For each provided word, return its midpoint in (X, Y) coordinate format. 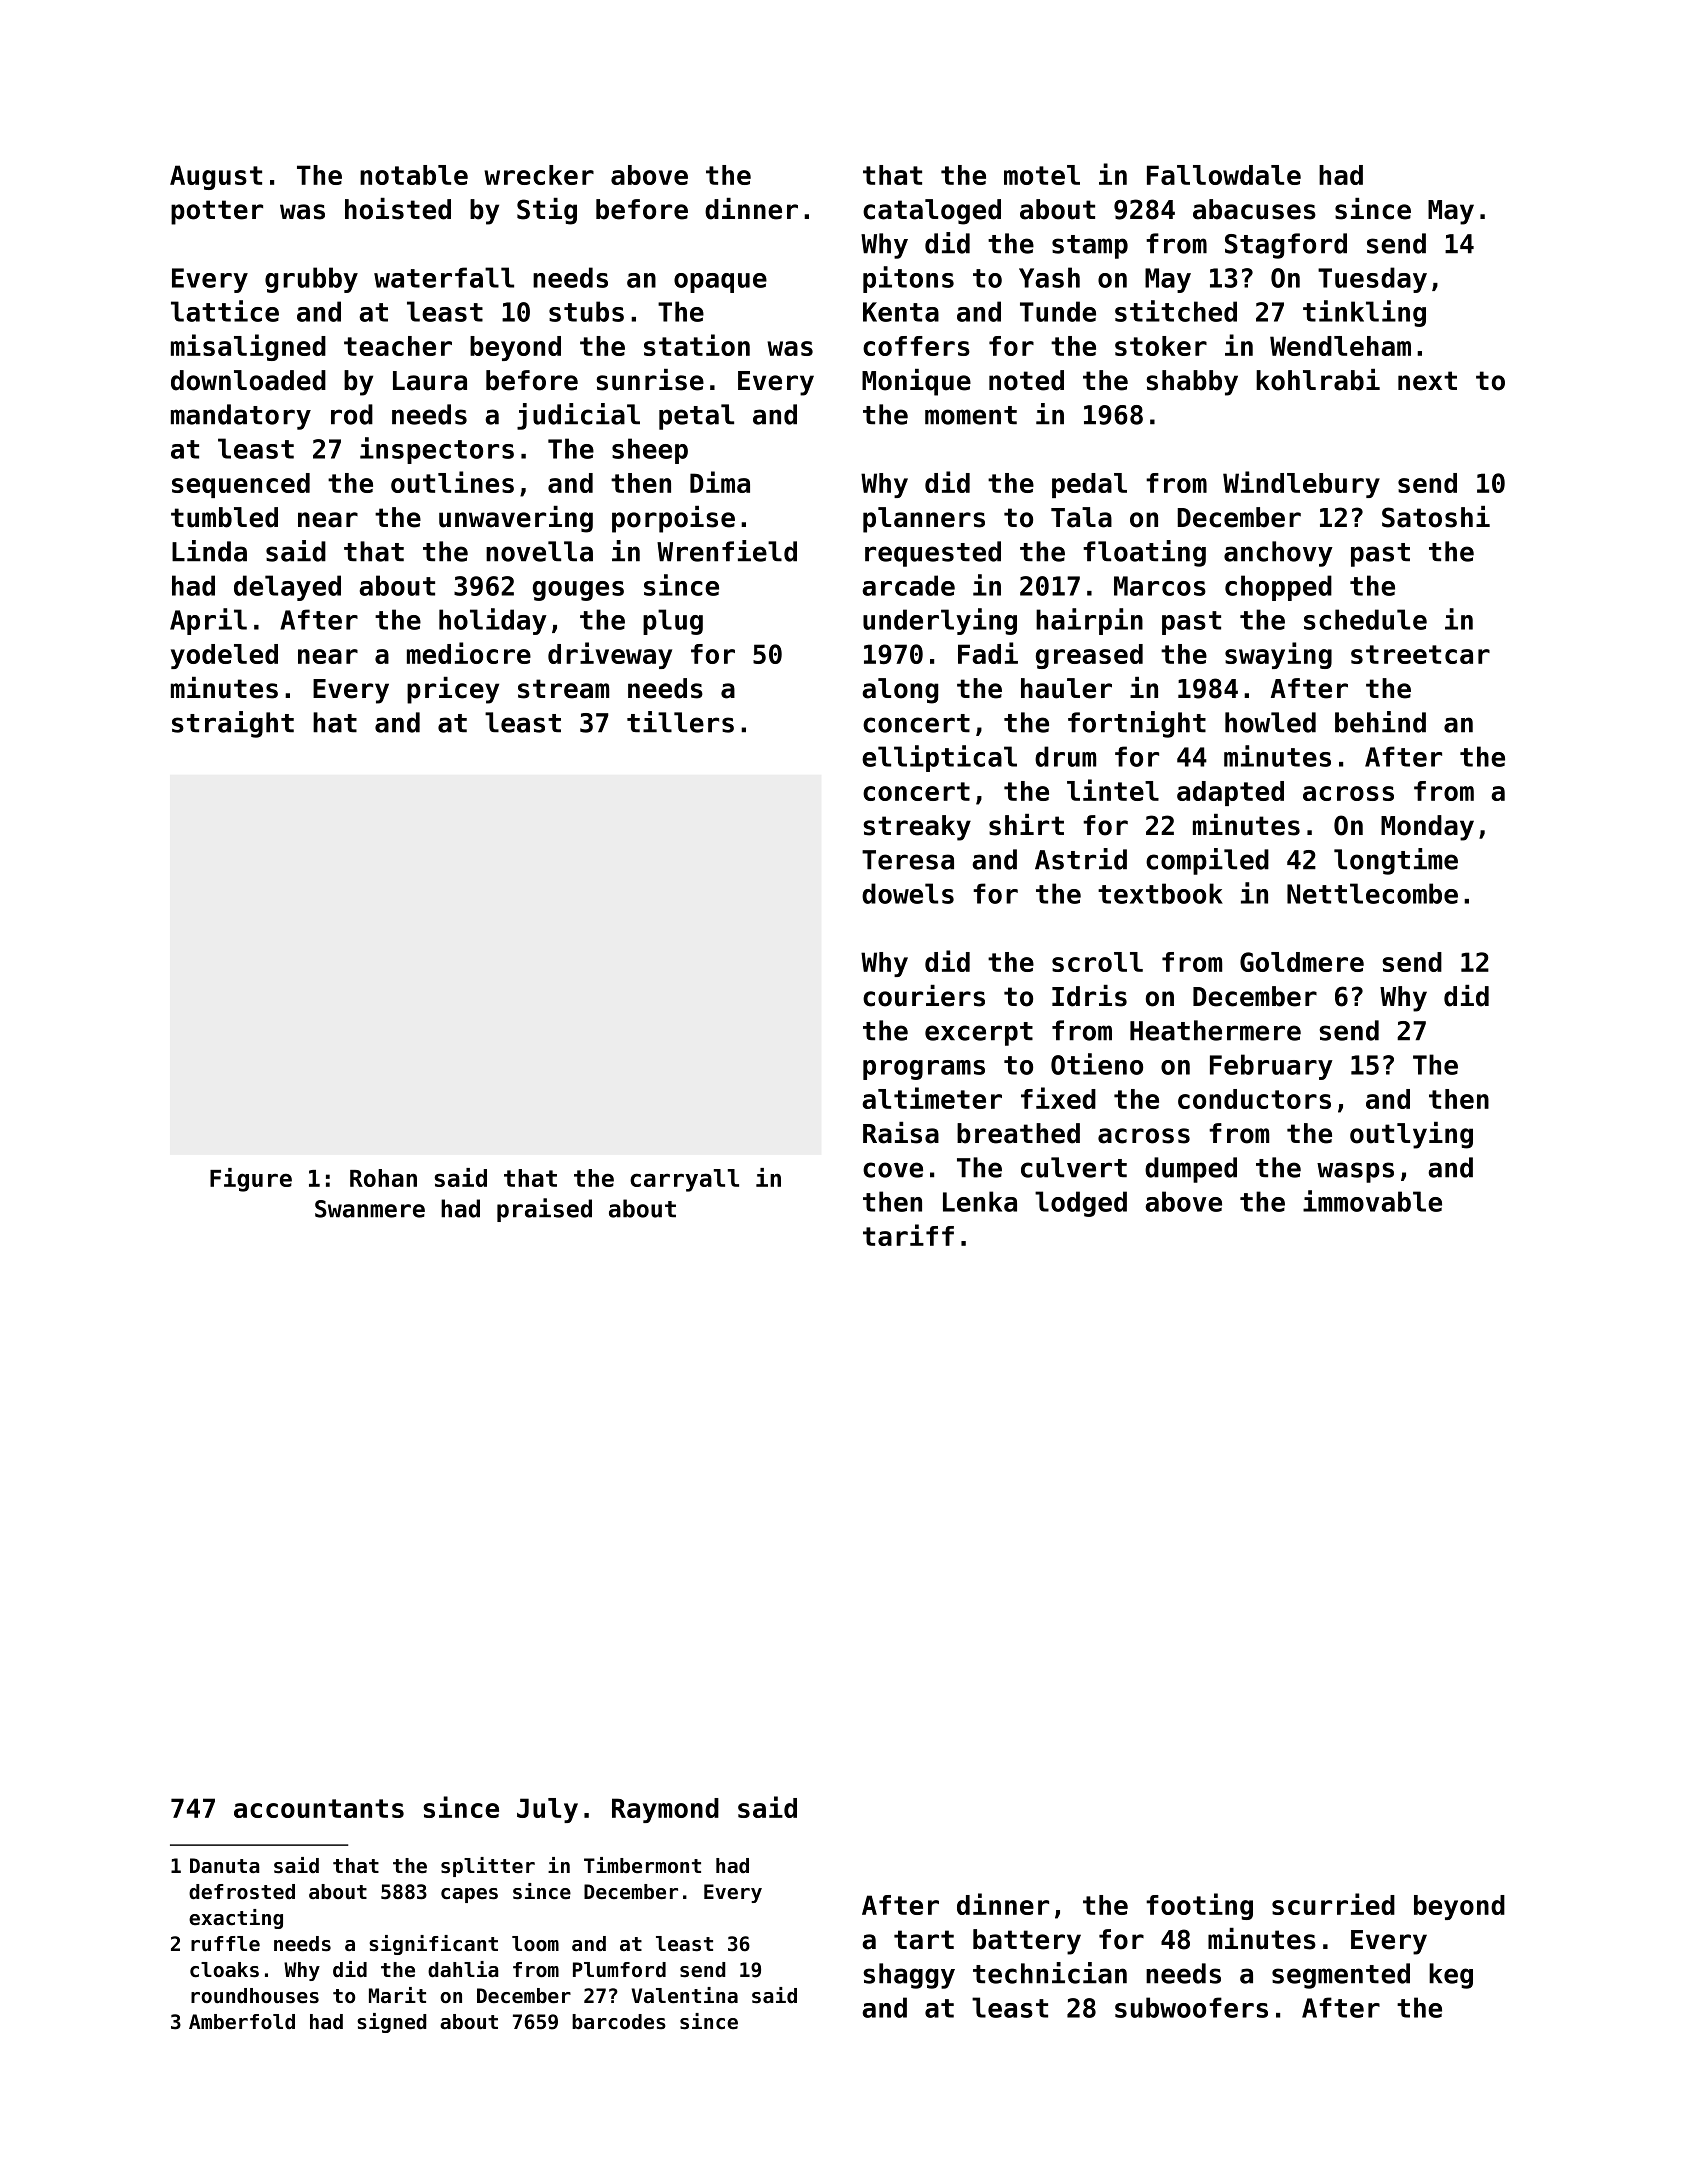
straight (233, 724)
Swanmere (370, 1209)
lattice (225, 311)
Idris (1089, 996)
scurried (1333, 1904)
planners (924, 520)
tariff (908, 1235)
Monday (1427, 828)
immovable (1372, 1201)
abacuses (1254, 209)
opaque (720, 283)
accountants (319, 1808)
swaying (1278, 655)
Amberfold (242, 2022)
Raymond (665, 1810)
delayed (287, 588)
